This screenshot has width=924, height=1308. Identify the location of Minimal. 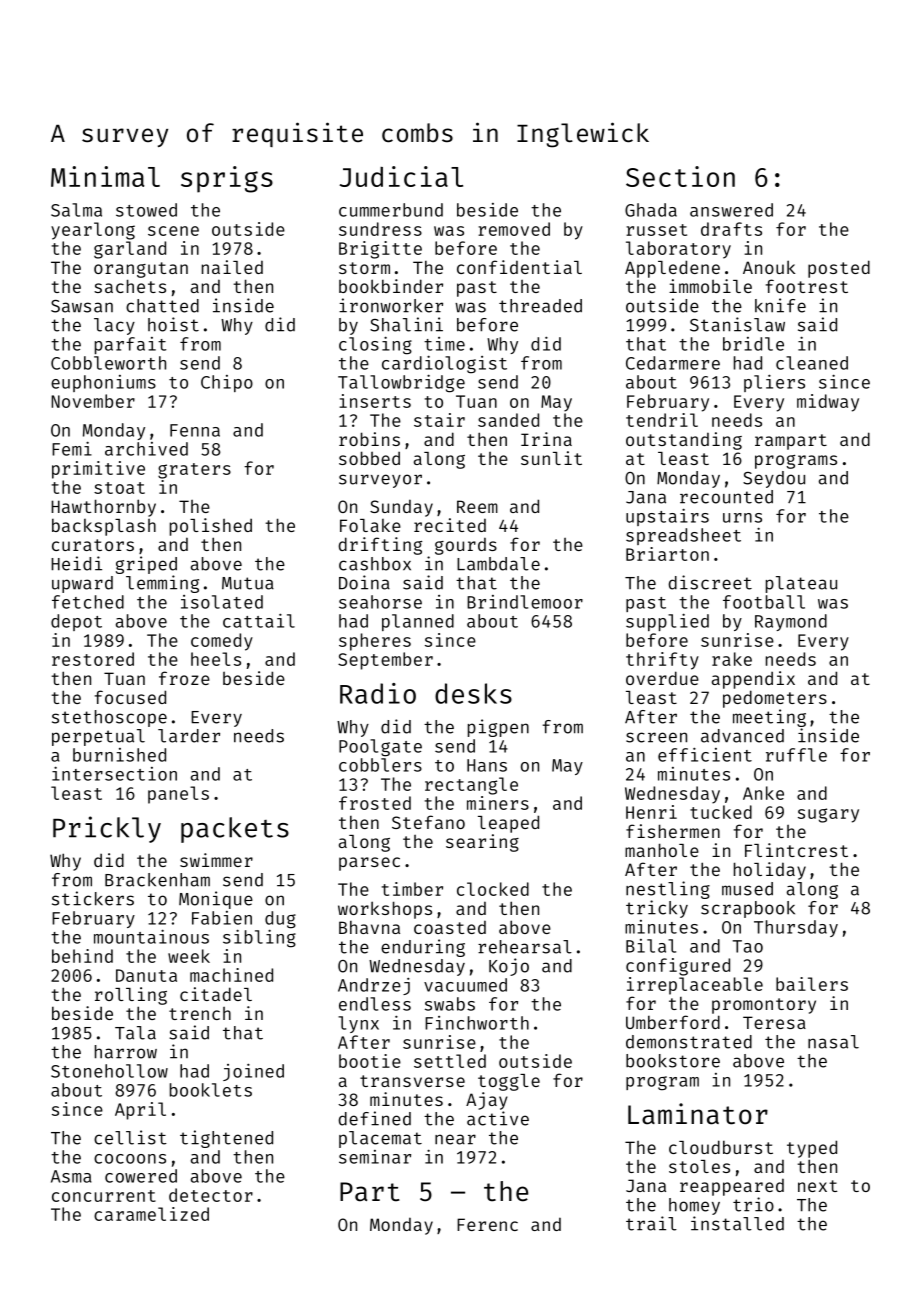
(105, 176).
